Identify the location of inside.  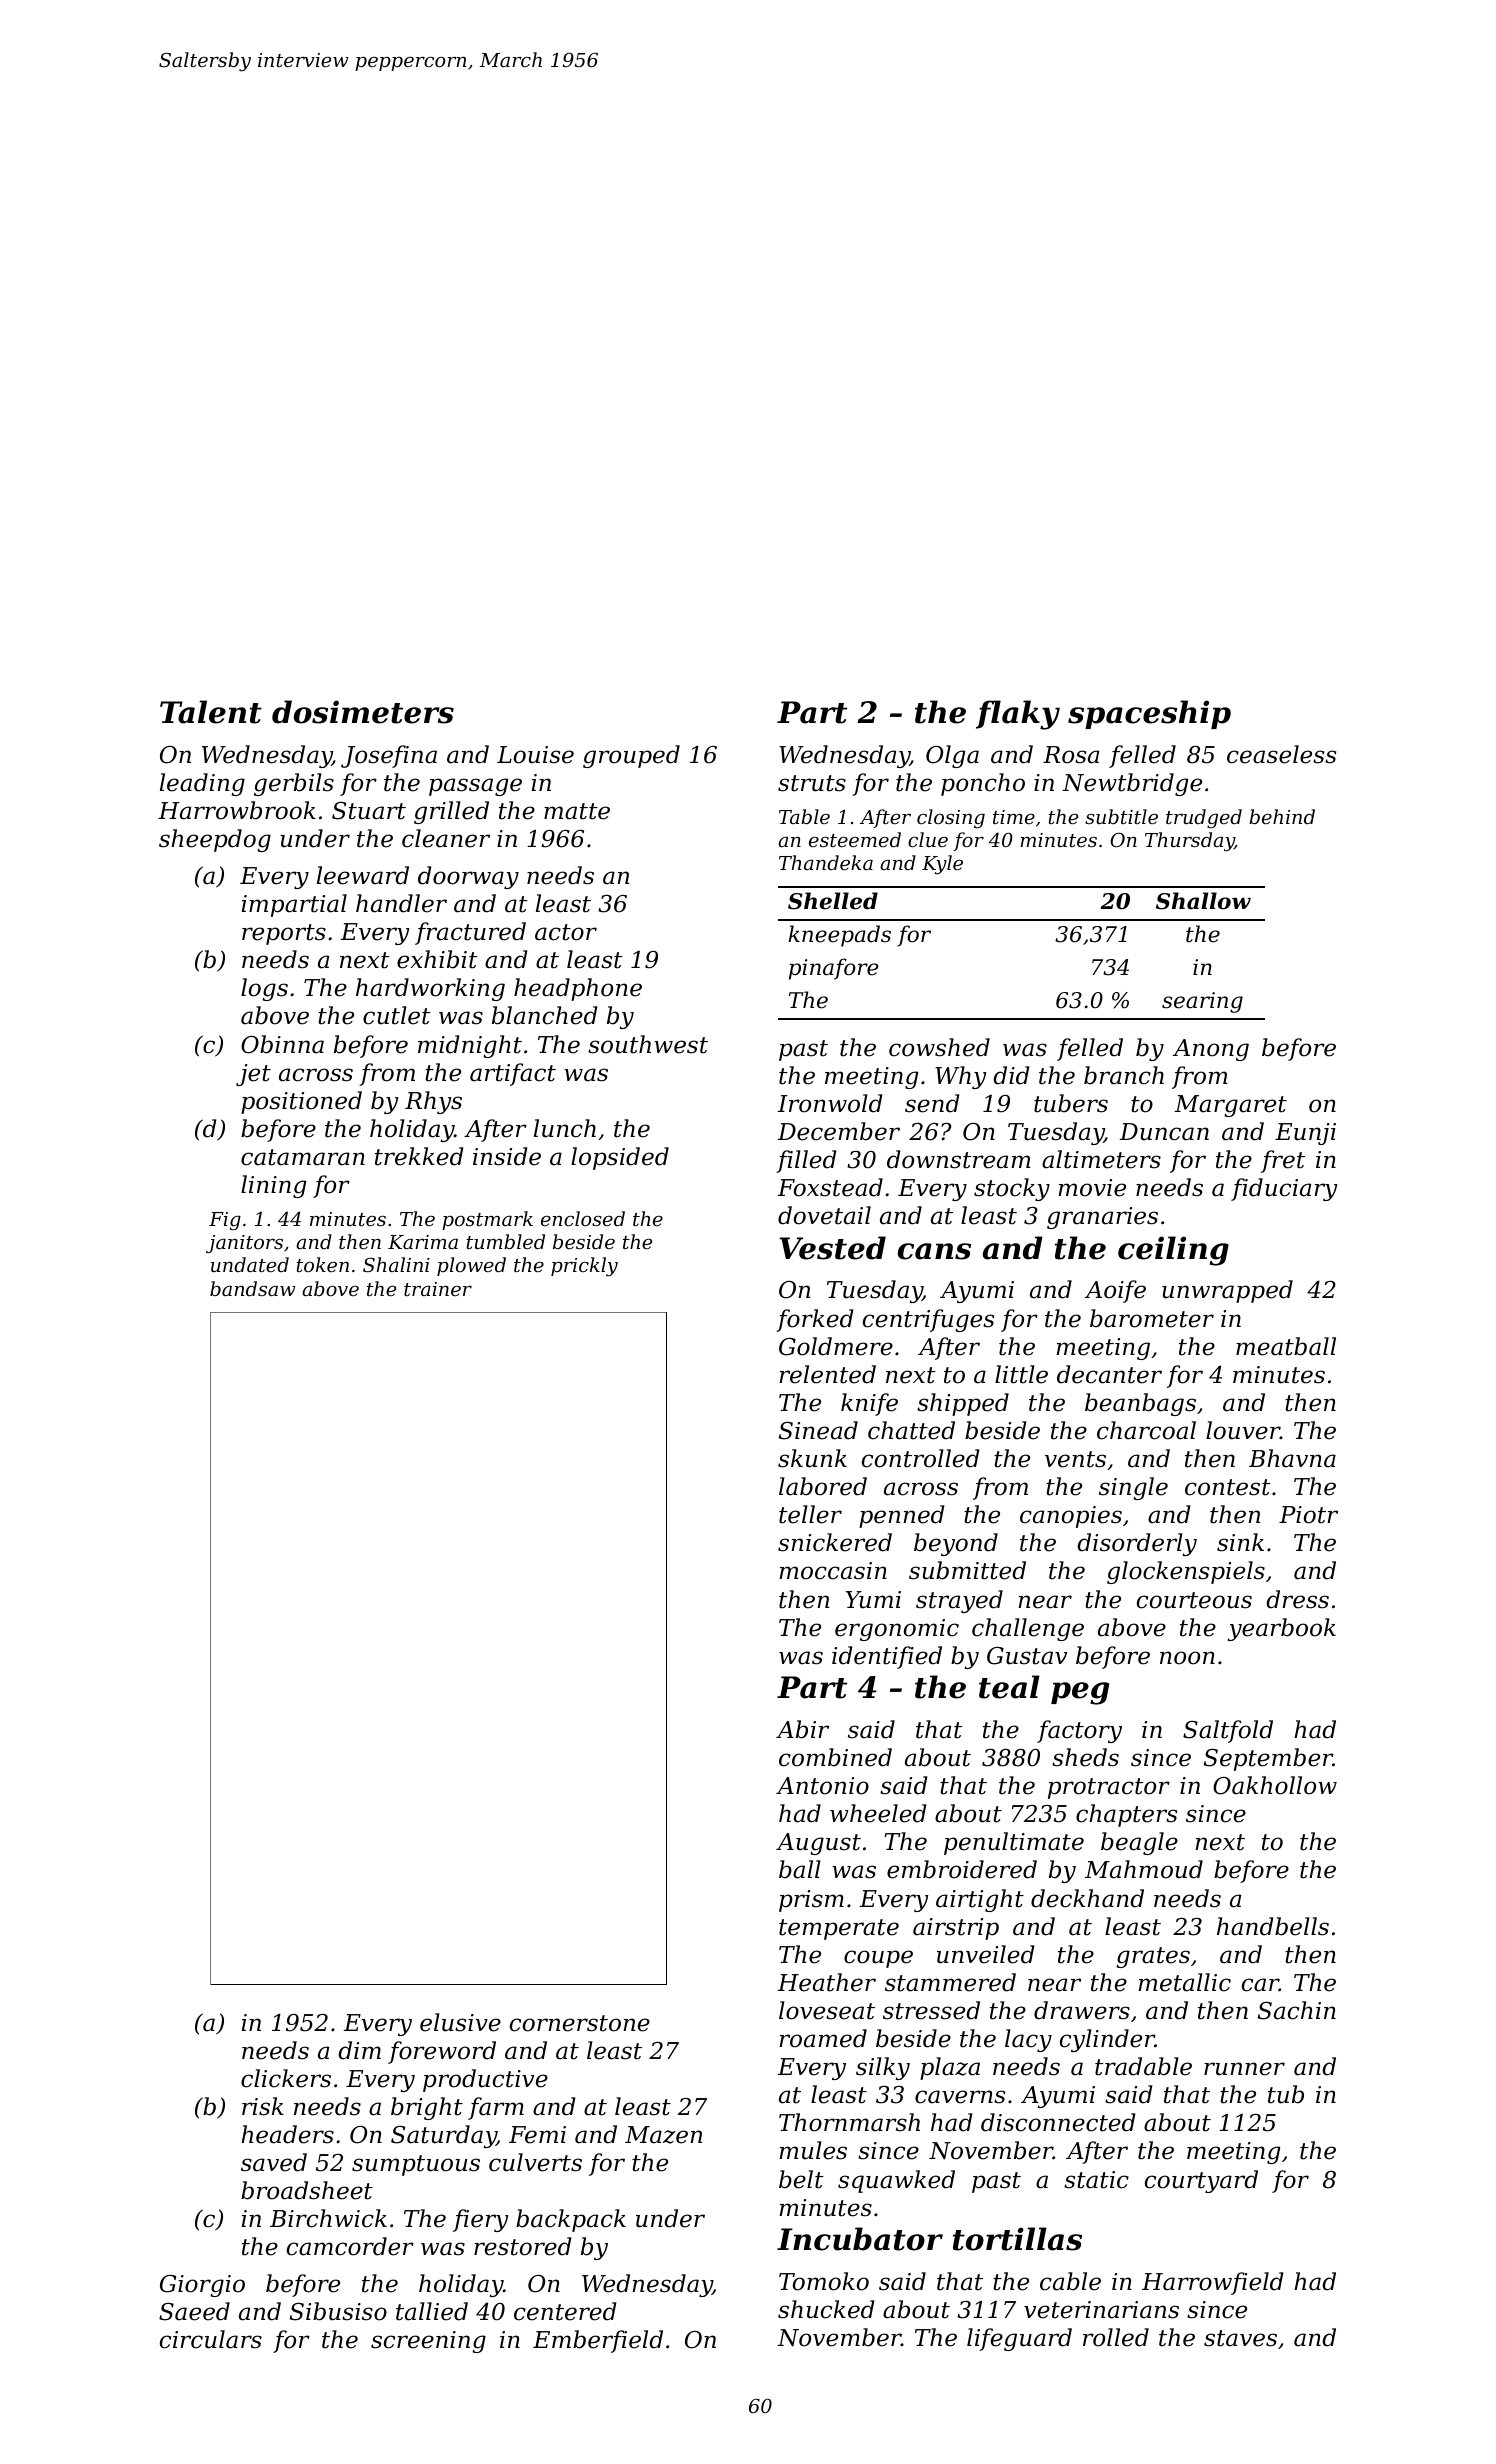
(507, 1156).
